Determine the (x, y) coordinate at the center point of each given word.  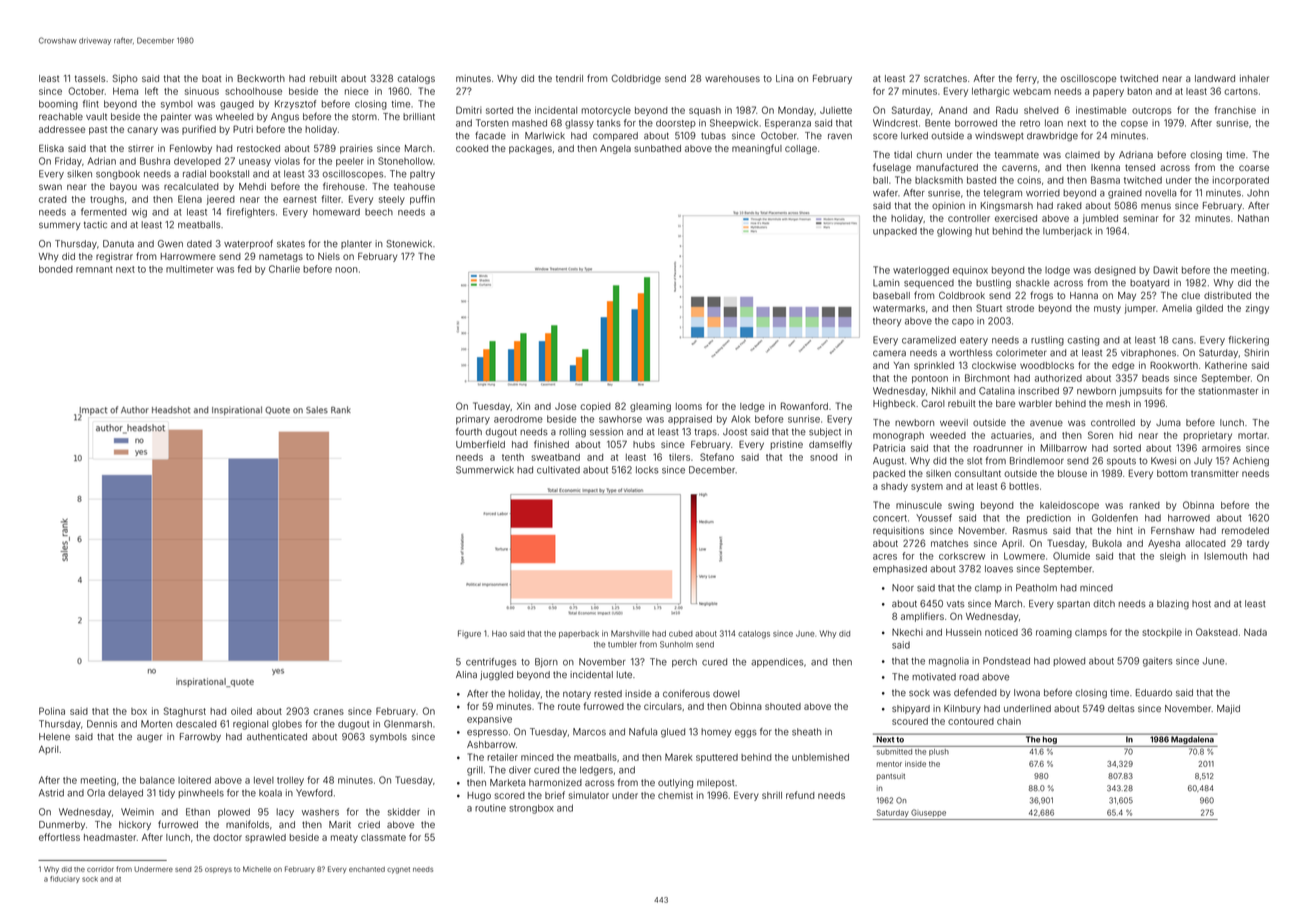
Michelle (257, 869)
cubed (681, 634)
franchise (1235, 110)
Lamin (886, 283)
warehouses (732, 78)
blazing (1173, 605)
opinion (948, 206)
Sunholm (676, 644)
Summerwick (485, 470)
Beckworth (261, 78)
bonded (56, 269)
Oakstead (1217, 632)
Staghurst (185, 712)
